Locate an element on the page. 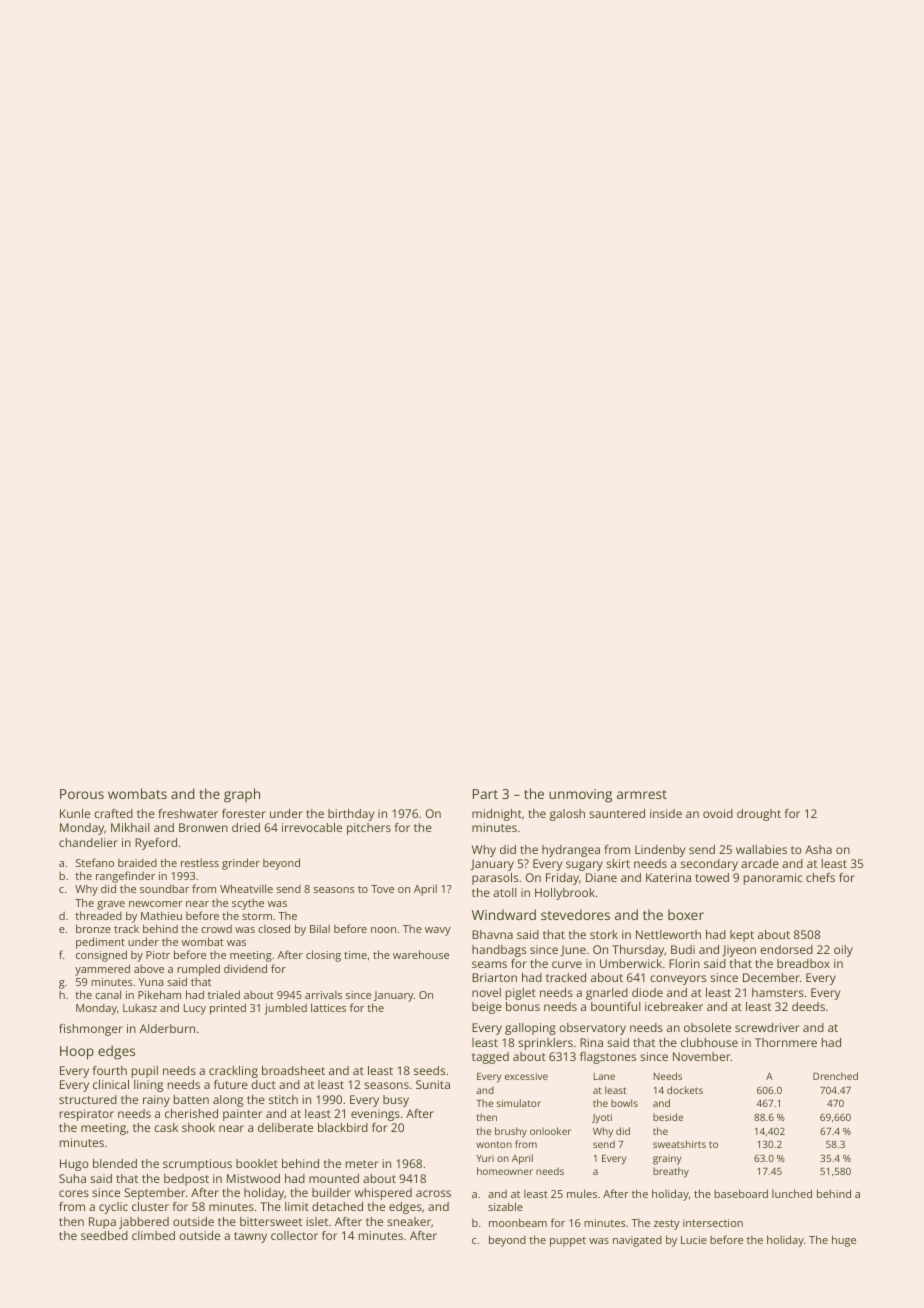 This document has height=1308, width=924. meter is located at coordinates (362, 1164).
